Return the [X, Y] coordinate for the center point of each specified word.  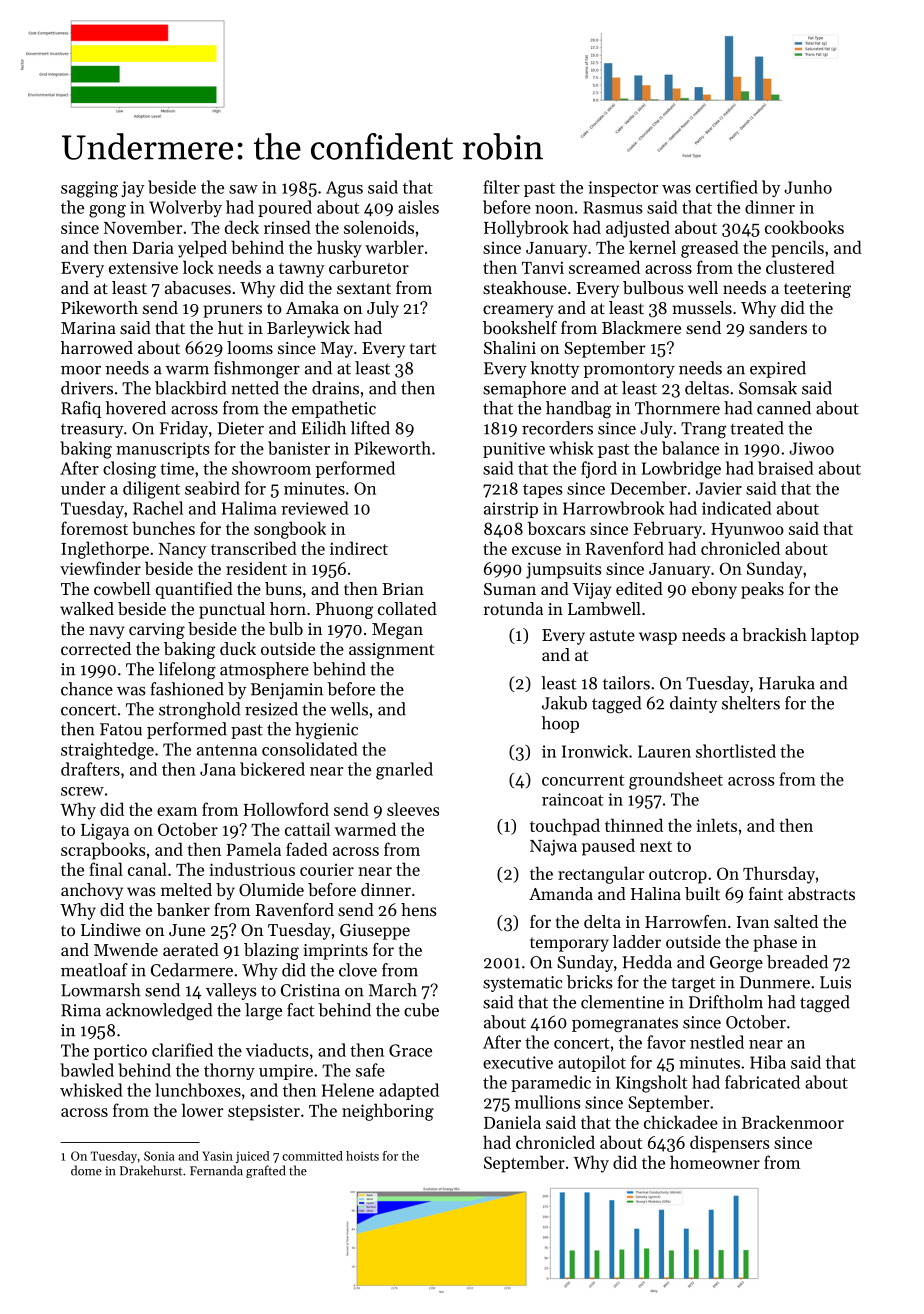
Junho [808, 187]
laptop [835, 636]
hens [419, 909]
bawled [87, 1070]
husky [339, 249]
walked [87, 608]
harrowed [97, 347]
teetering [817, 290]
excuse [536, 550]
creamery [518, 311]
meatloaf [94, 970]
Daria [153, 247]
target [693, 984]
